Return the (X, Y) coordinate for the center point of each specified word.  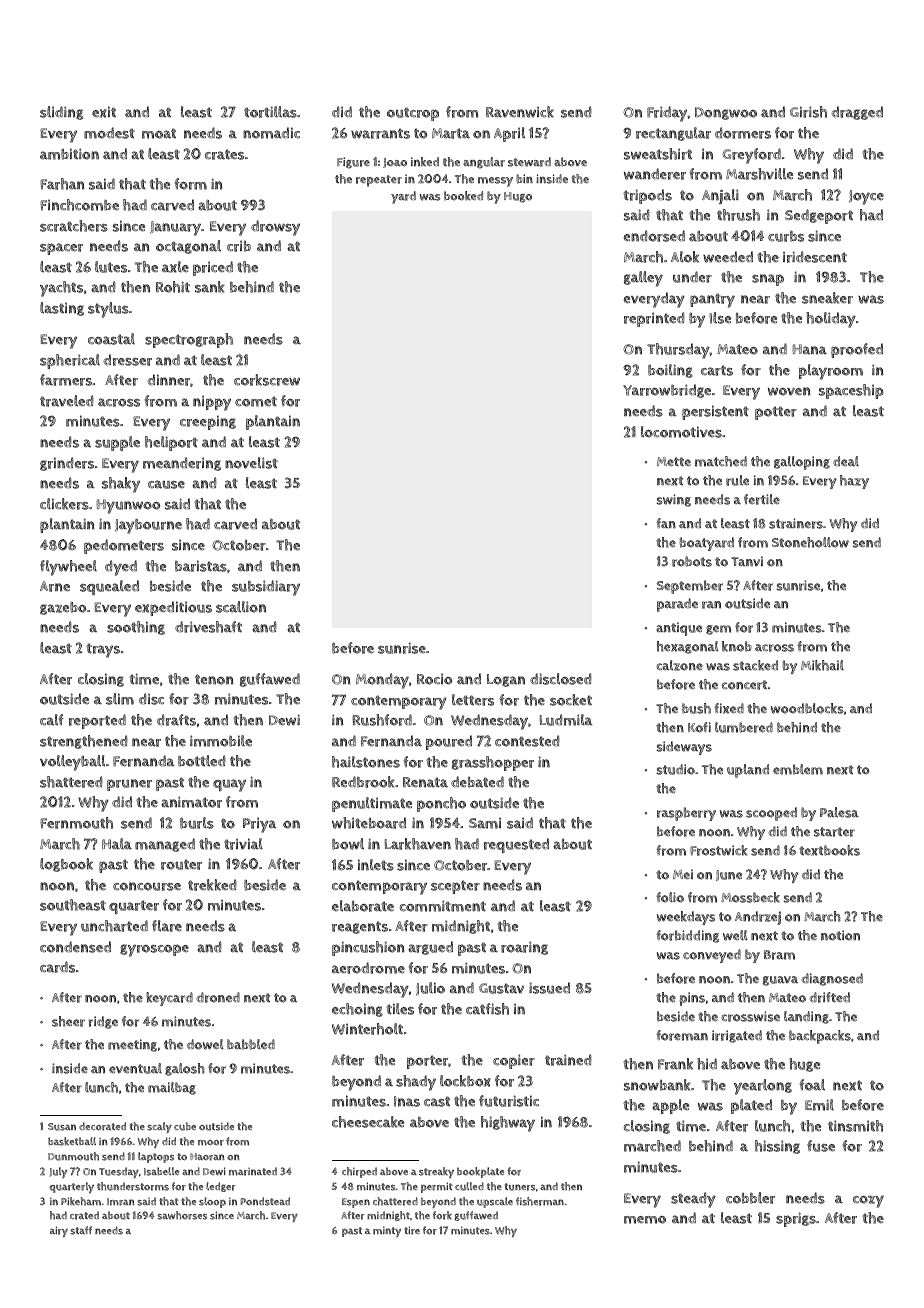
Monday (382, 681)
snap (768, 280)
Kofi (699, 727)
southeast (73, 905)
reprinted (654, 319)
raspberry (686, 814)
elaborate (363, 906)
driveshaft (208, 627)
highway (508, 1124)
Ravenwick (520, 112)
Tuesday (119, 1172)
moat (159, 133)
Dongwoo (726, 113)
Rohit (173, 287)
